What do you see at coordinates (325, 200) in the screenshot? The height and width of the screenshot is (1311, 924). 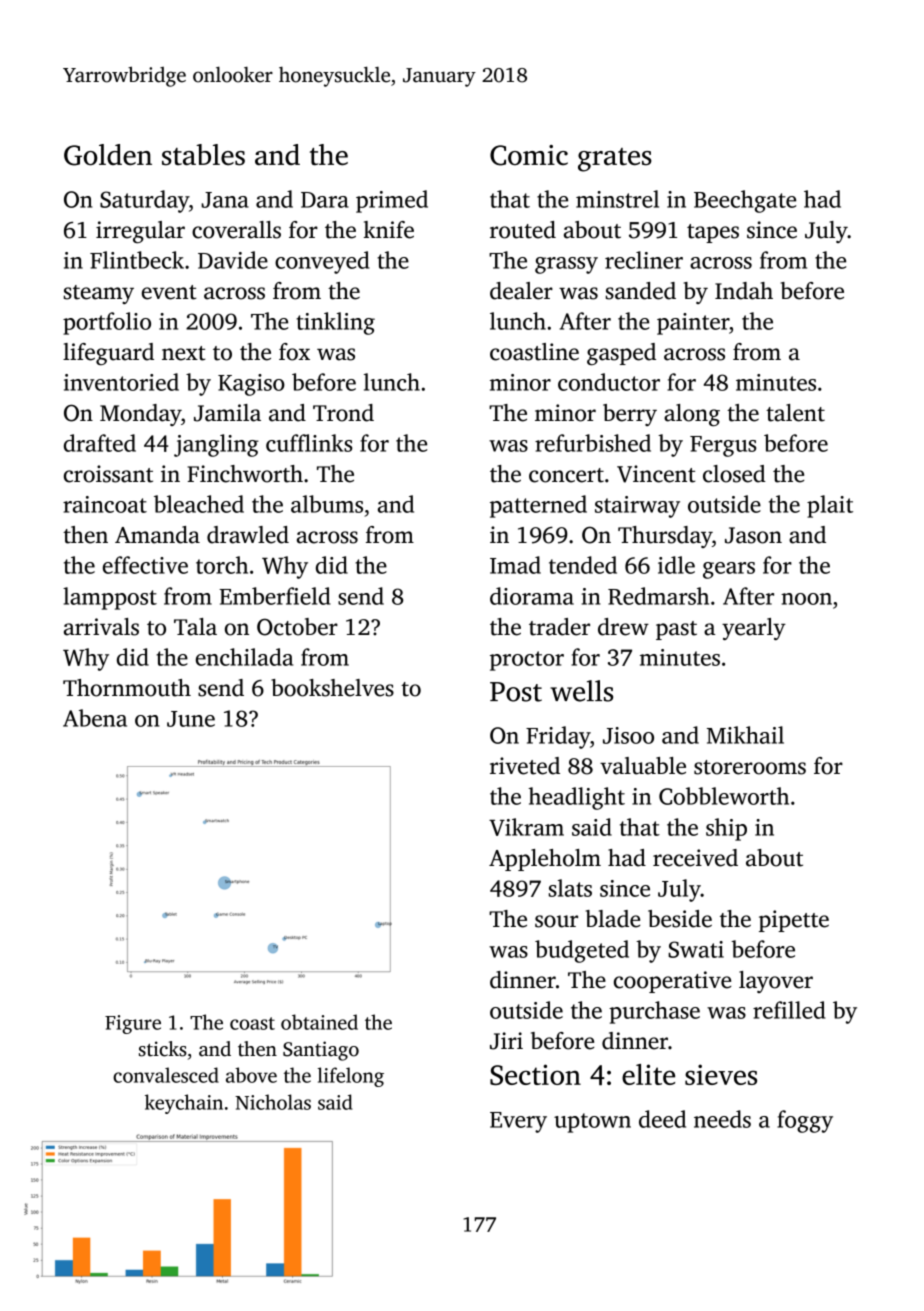 I see `Dara` at bounding box center [325, 200].
